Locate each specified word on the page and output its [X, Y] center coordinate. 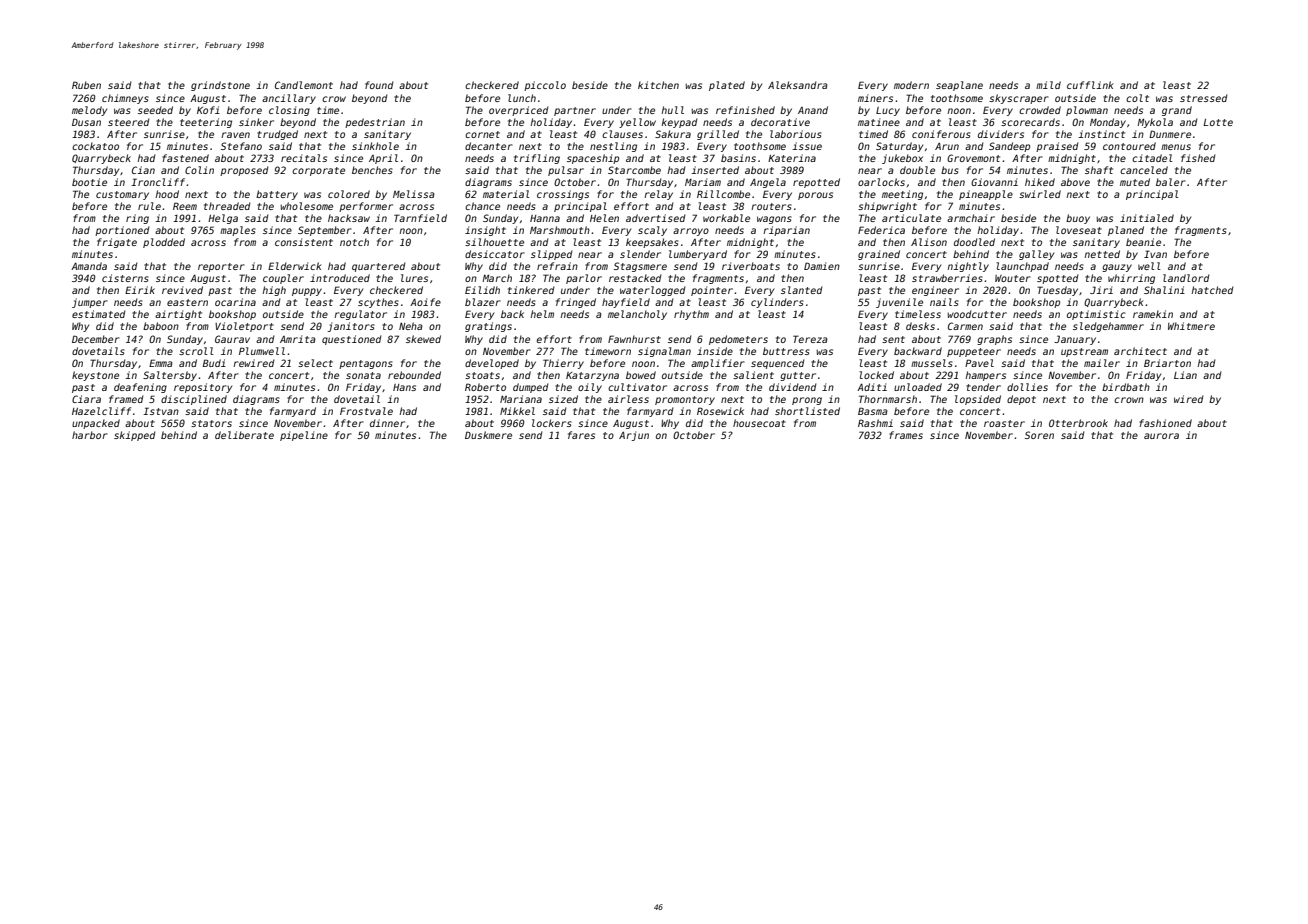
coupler [283, 279]
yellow [637, 123]
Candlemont [304, 85]
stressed [1204, 98]
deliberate [244, 435]
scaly [652, 231]
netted [1102, 254]
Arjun [634, 436]
